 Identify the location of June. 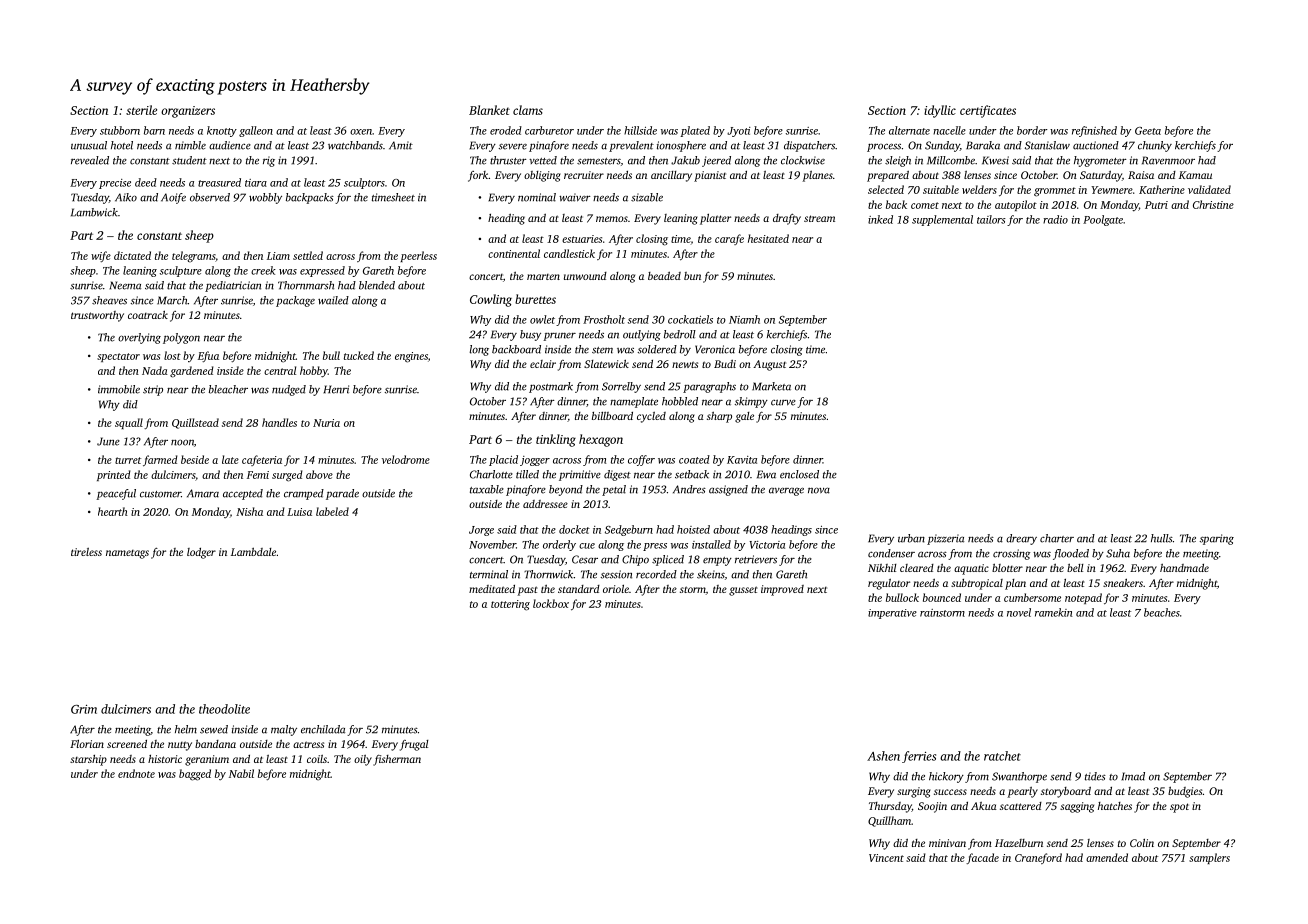
(108, 441).
